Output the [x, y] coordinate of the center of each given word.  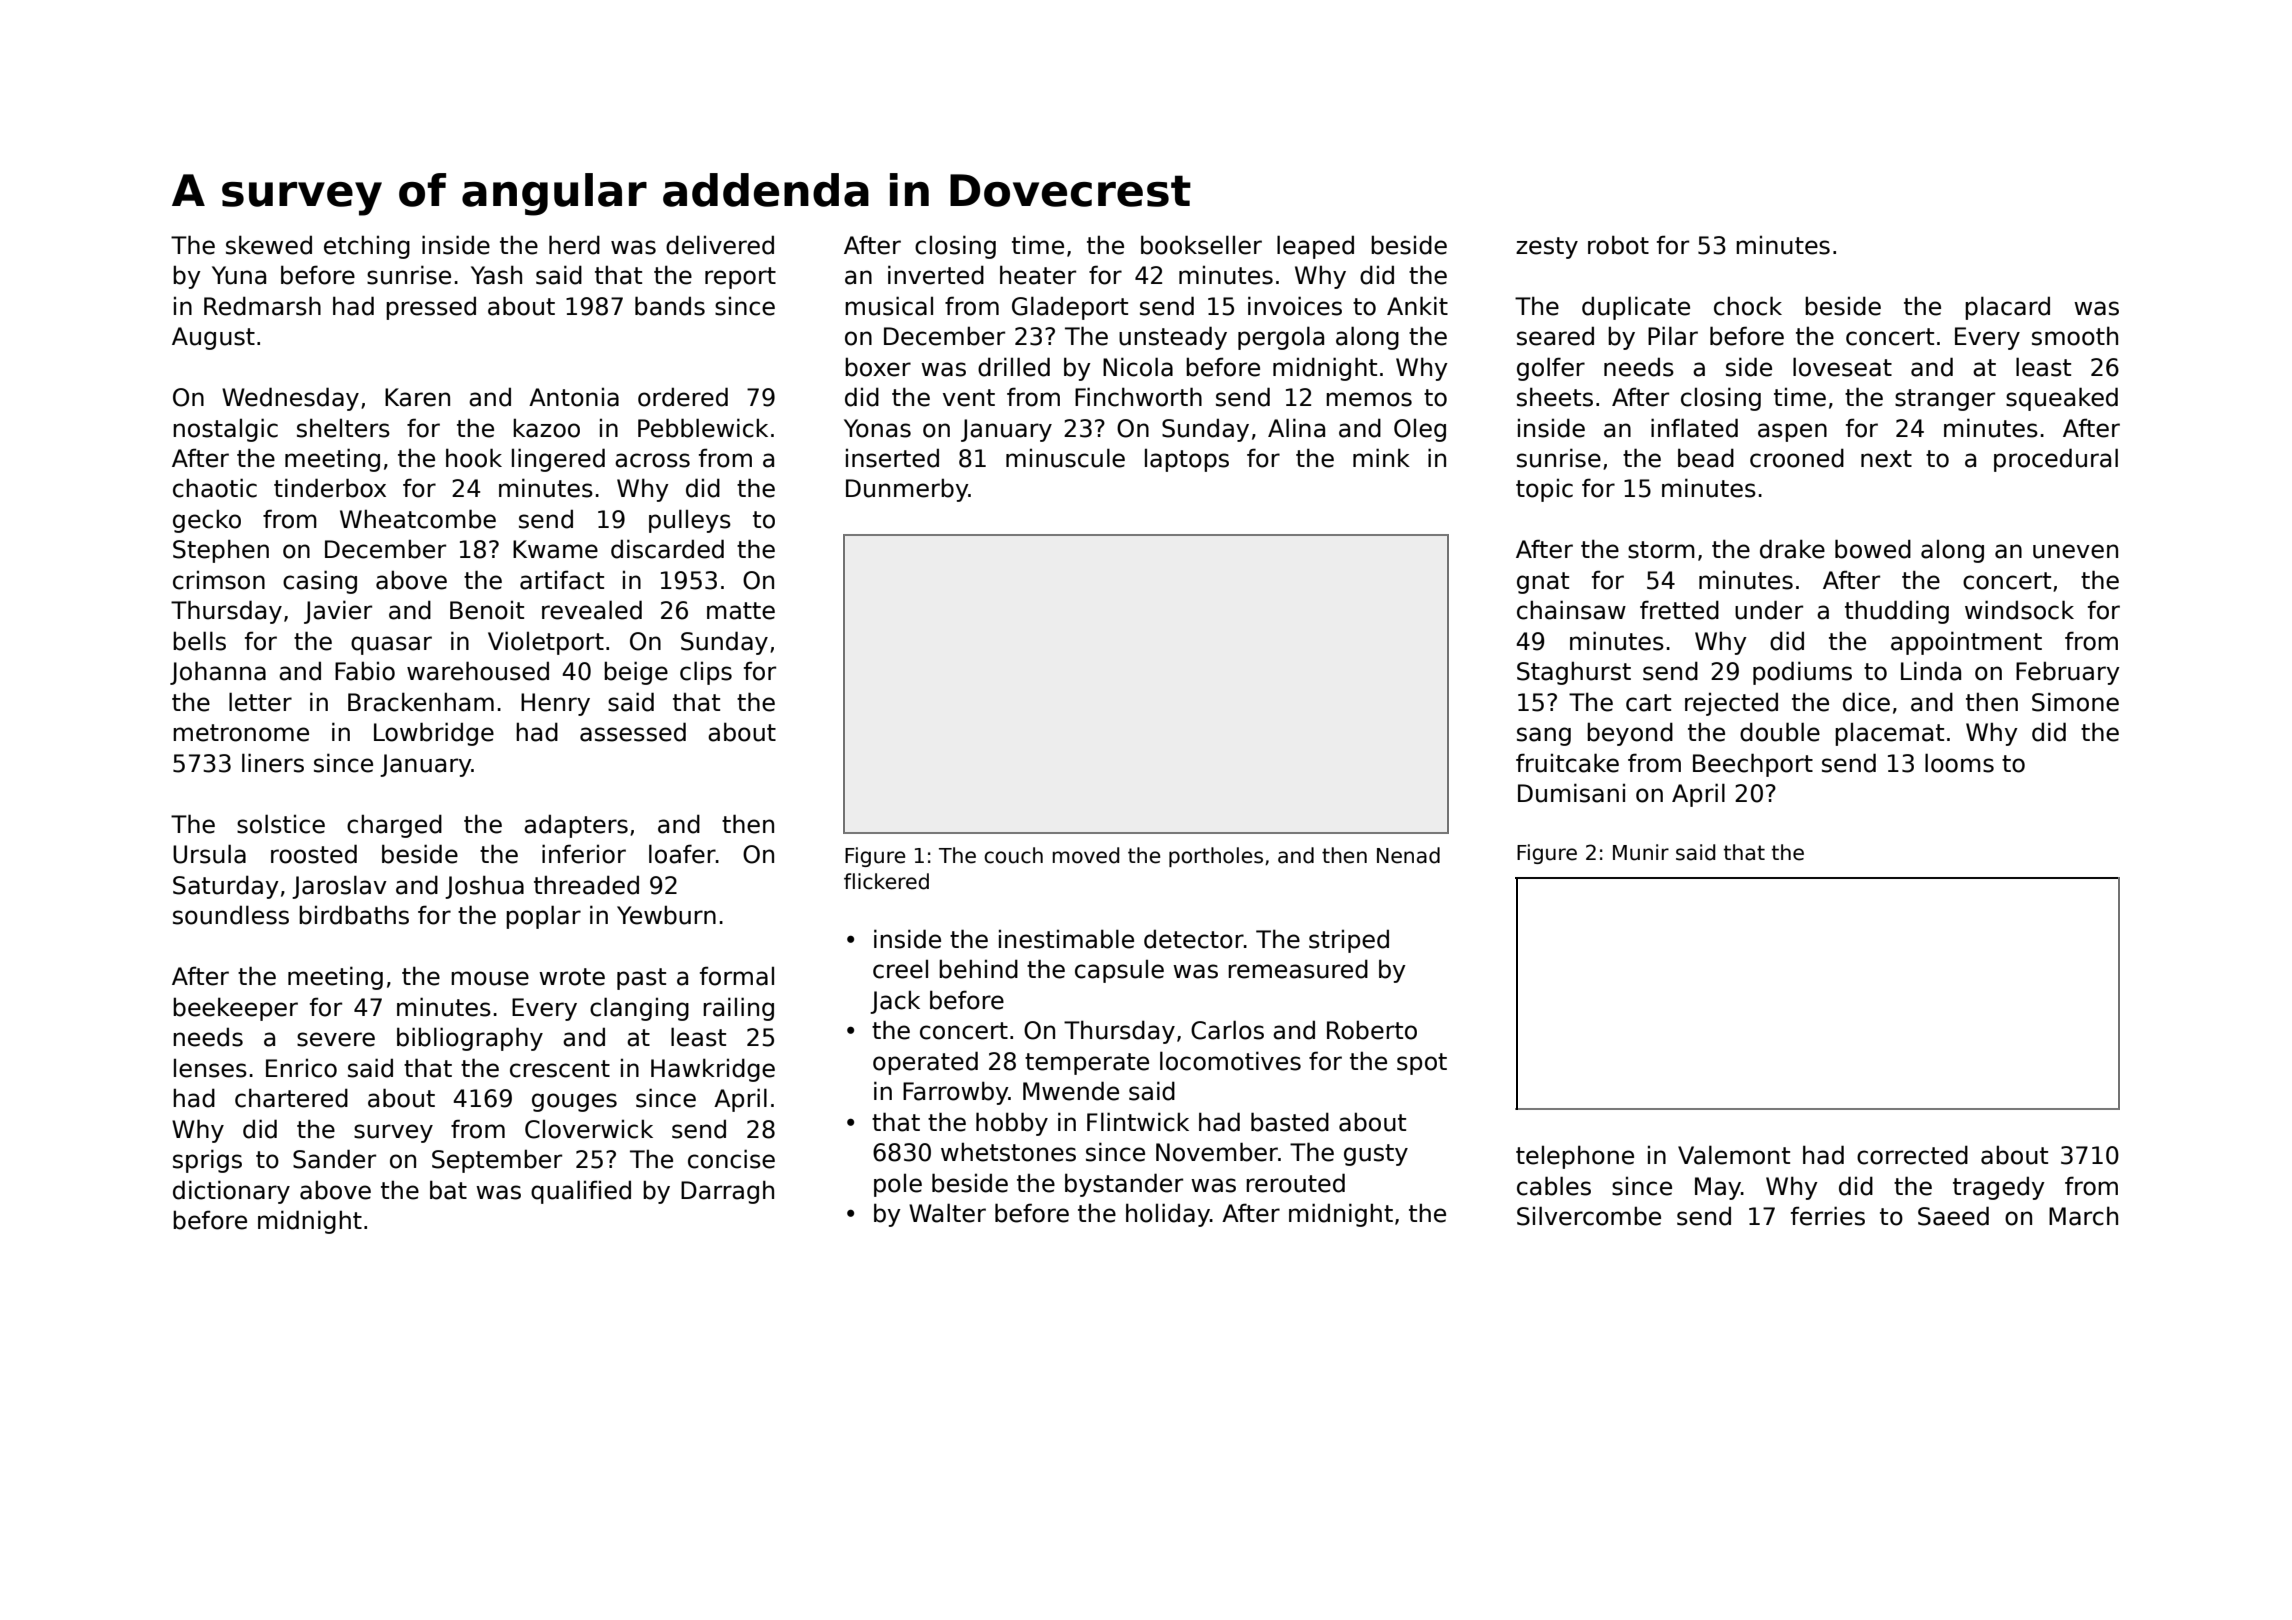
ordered [683, 397]
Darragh [727, 1192]
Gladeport [1070, 308]
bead [1706, 458]
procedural [2056, 460]
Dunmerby [907, 490]
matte [741, 611]
